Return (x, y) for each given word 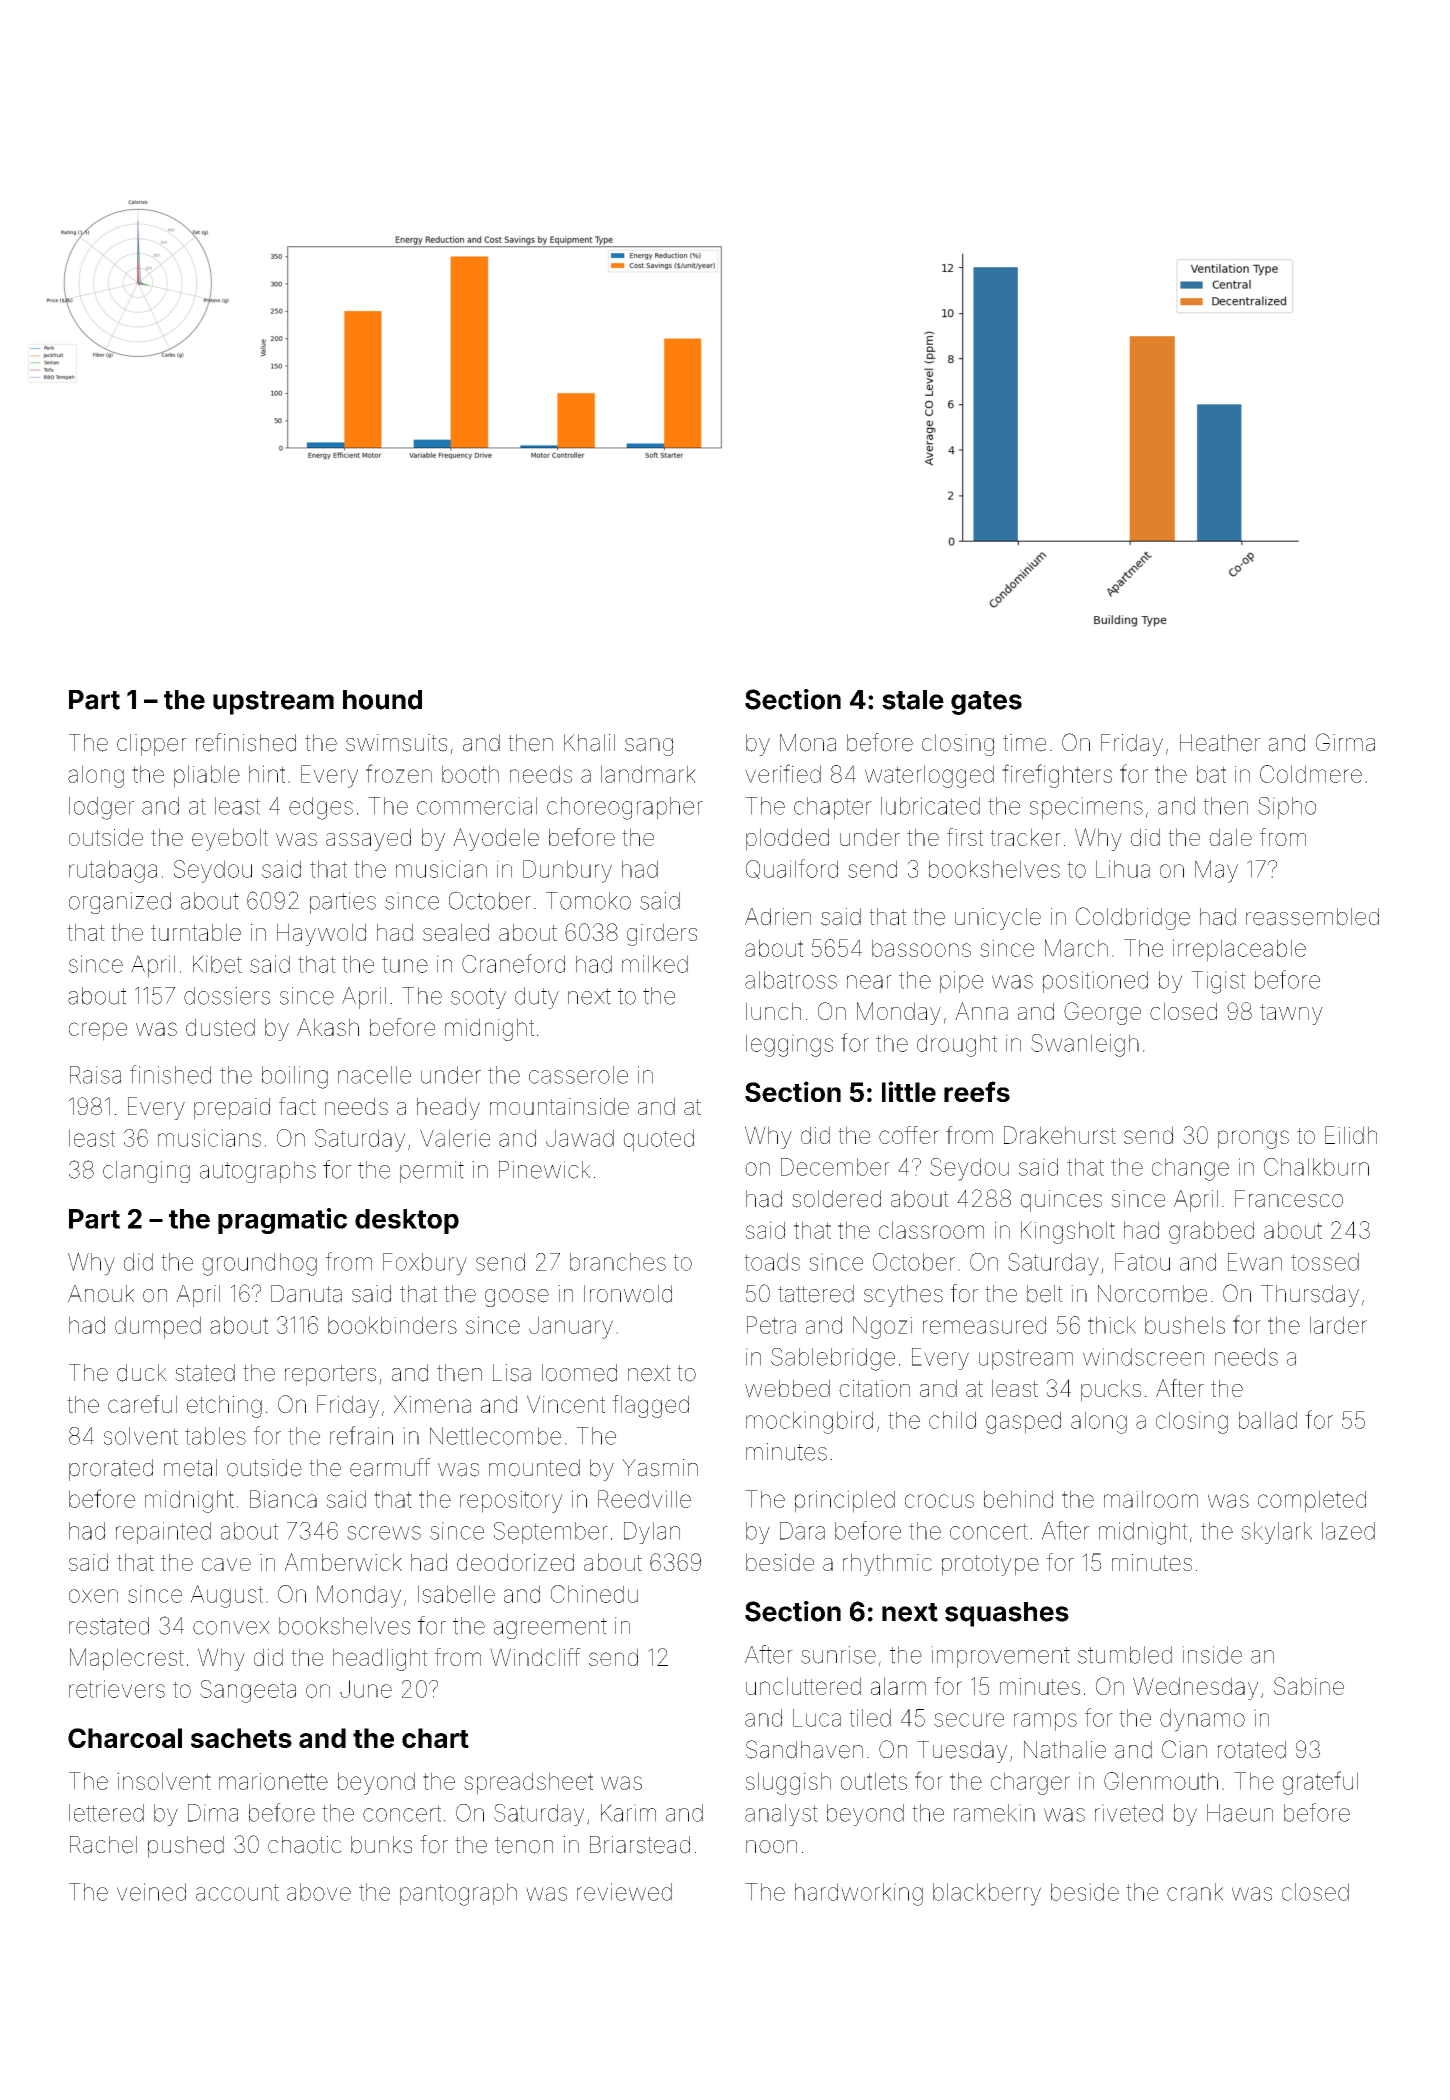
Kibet (217, 964)
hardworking (859, 1894)
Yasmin (660, 1468)
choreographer (625, 808)
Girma (1345, 742)
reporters (330, 1375)
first (965, 837)
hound (382, 700)
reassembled (1312, 917)
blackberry (987, 1894)
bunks (381, 1845)
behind (1018, 1499)
